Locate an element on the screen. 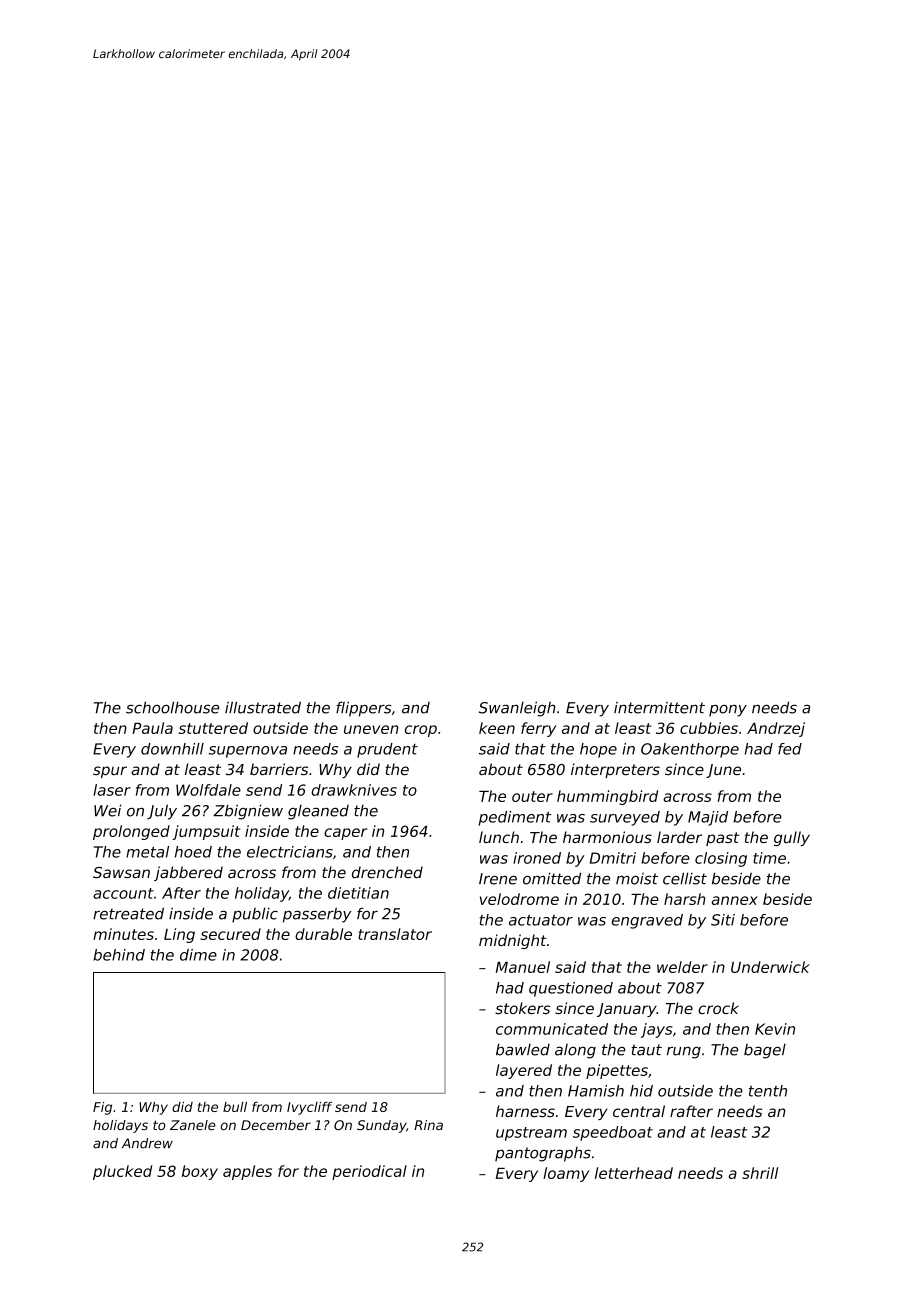 This screenshot has width=924, height=1308. cubbies is located at coordinates (709, 728).
